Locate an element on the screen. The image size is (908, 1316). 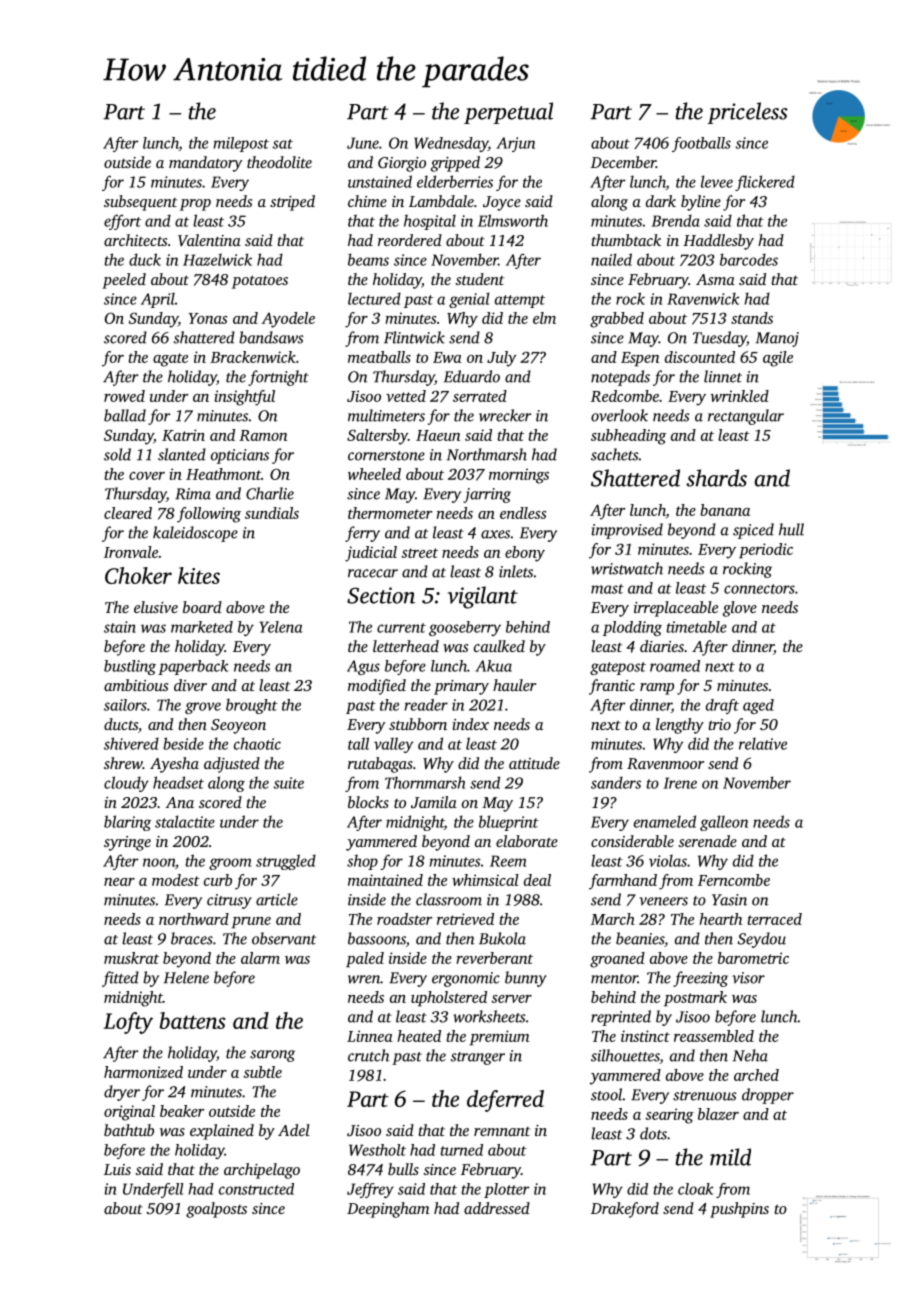
kites is located at coordinates (199, 575).
